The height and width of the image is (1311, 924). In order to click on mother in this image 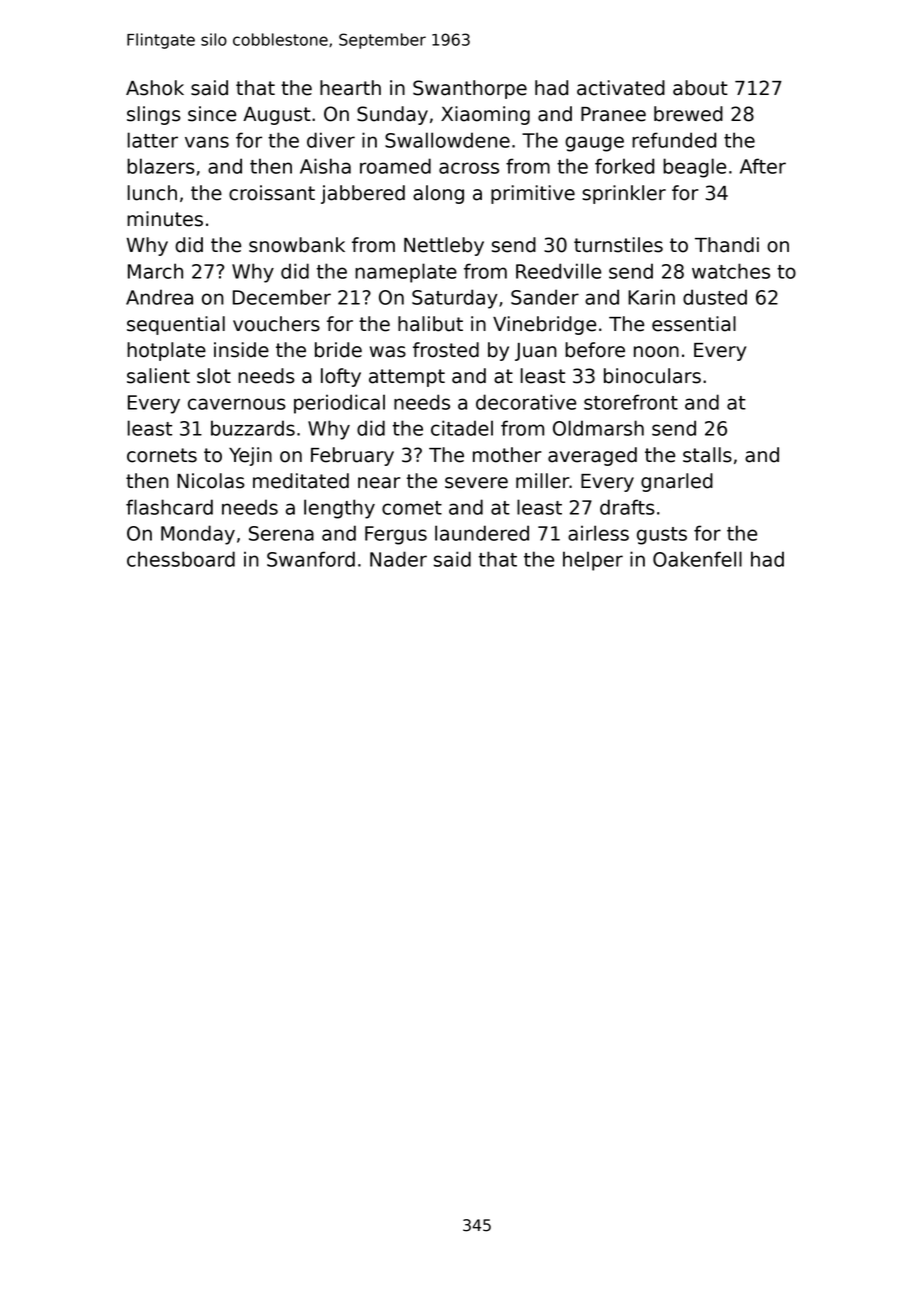, I will do `click(507, 455)`.
